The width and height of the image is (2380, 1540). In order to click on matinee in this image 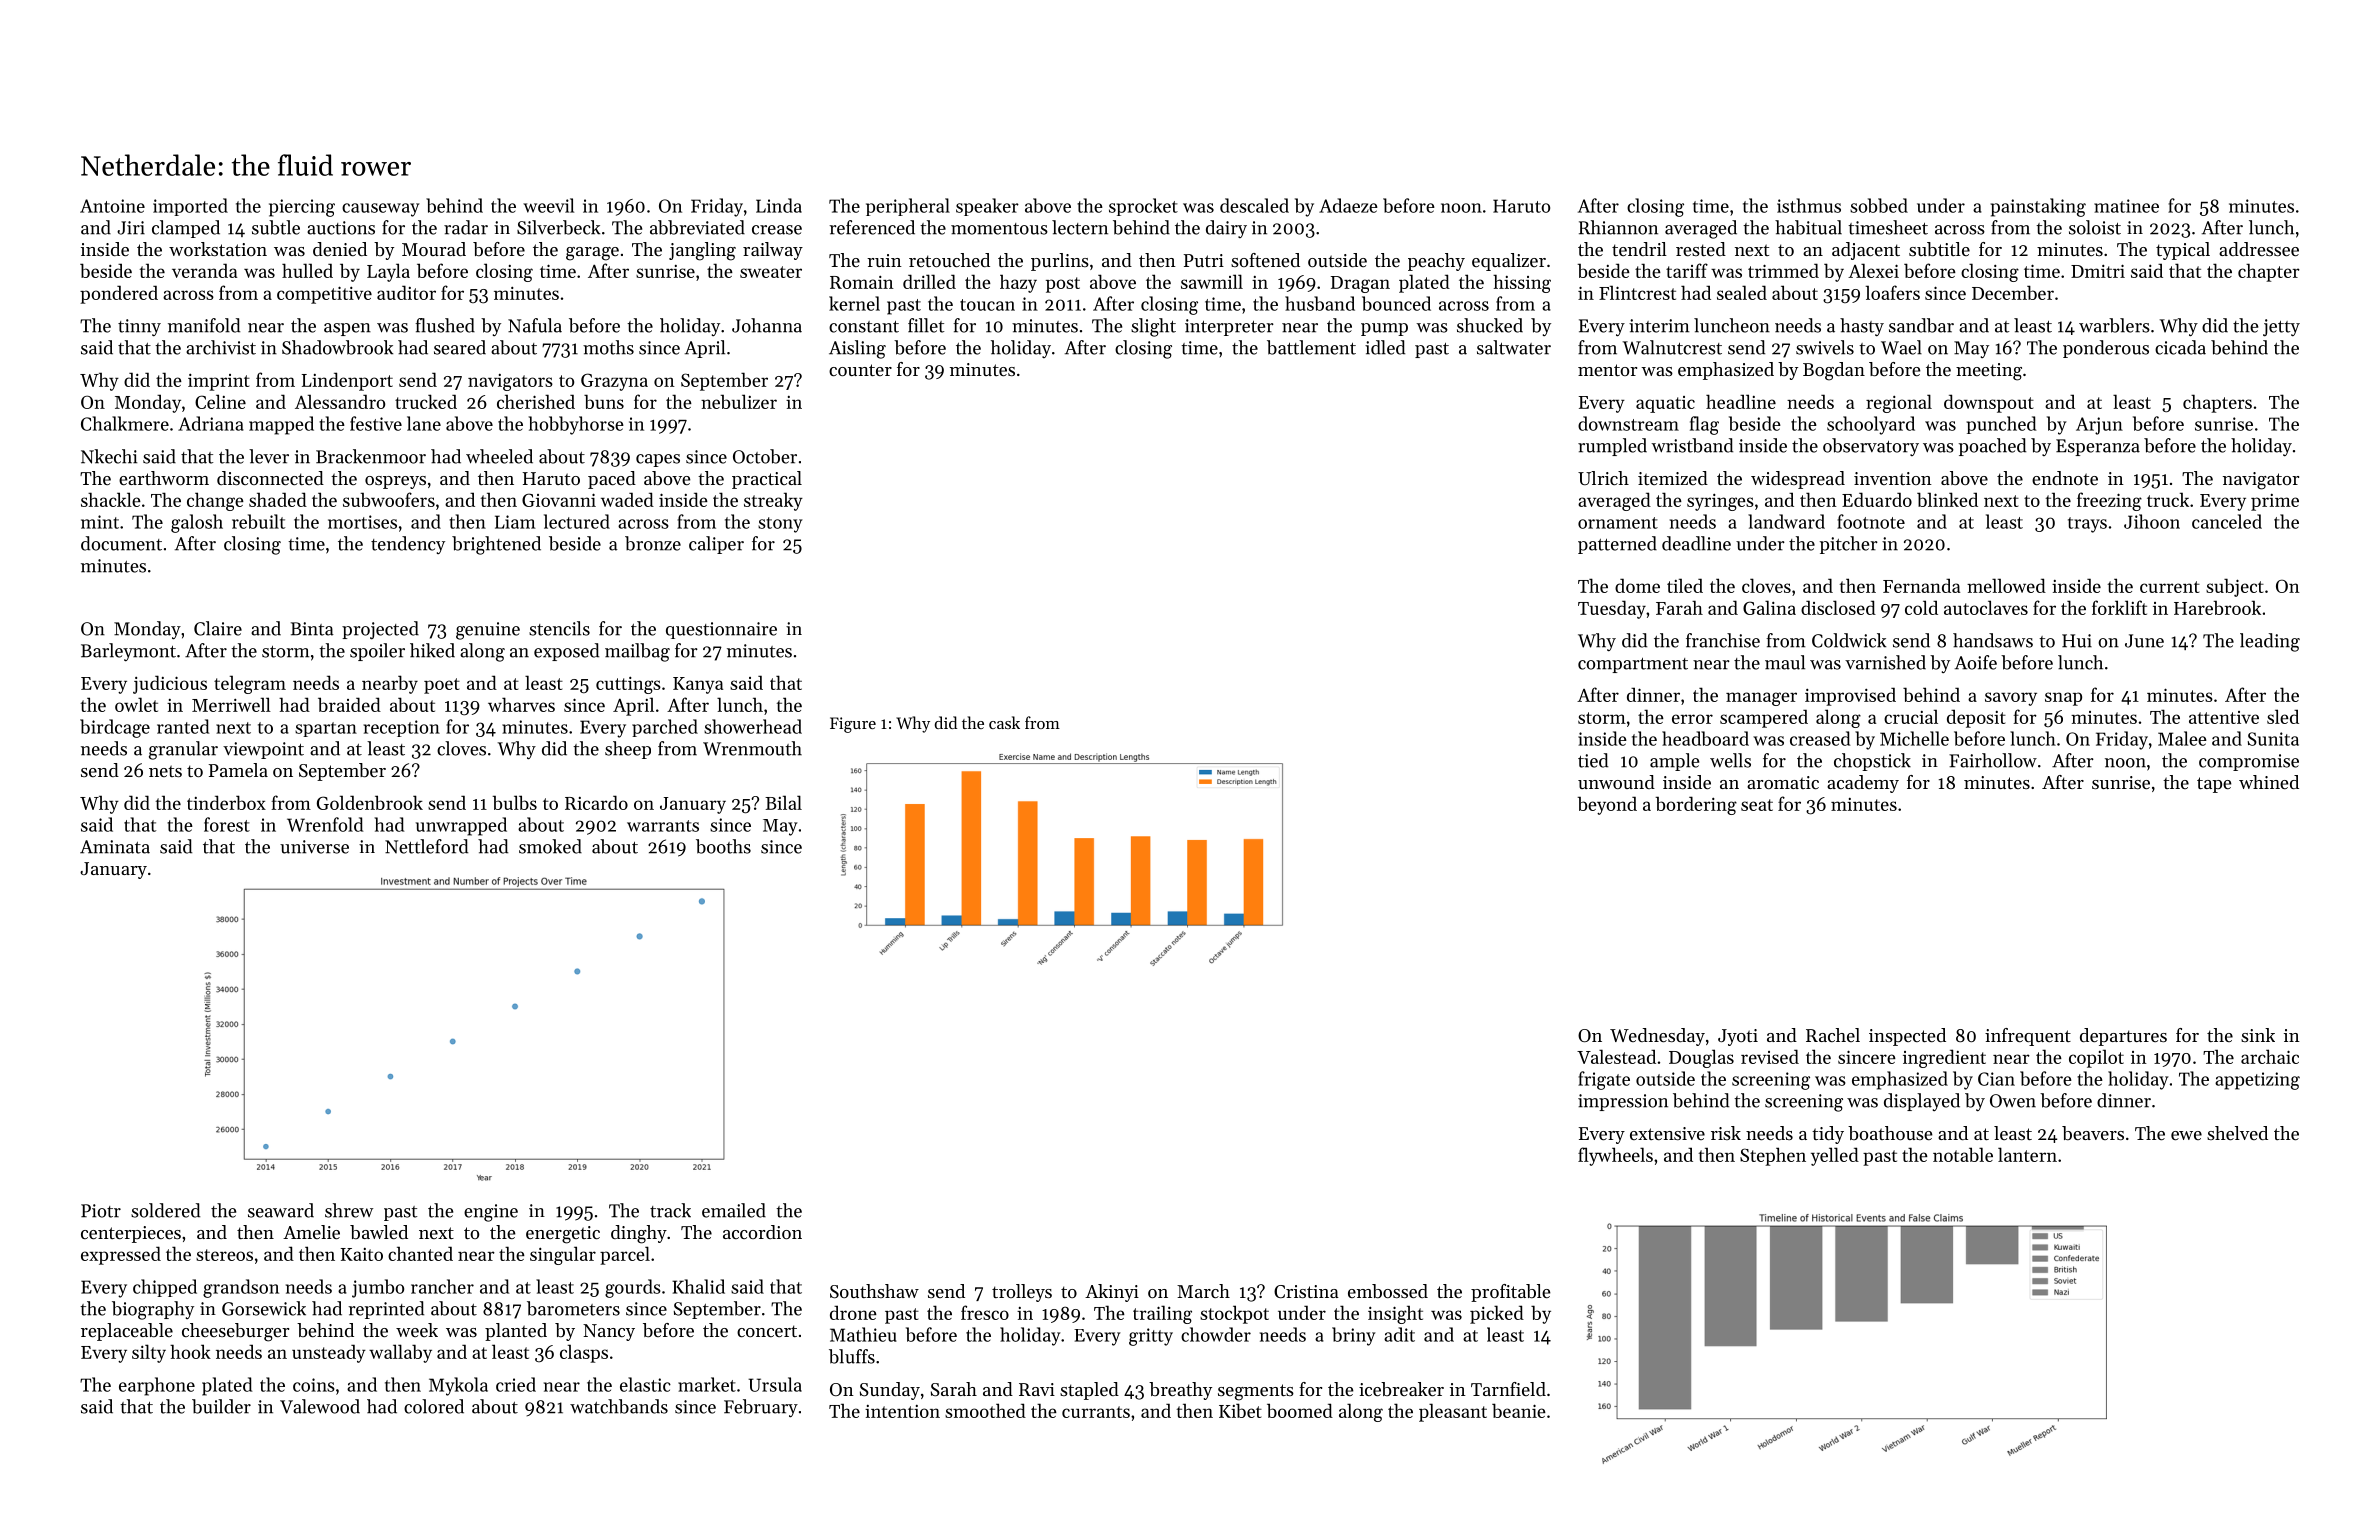, I will do `click(2126, 206)`.
